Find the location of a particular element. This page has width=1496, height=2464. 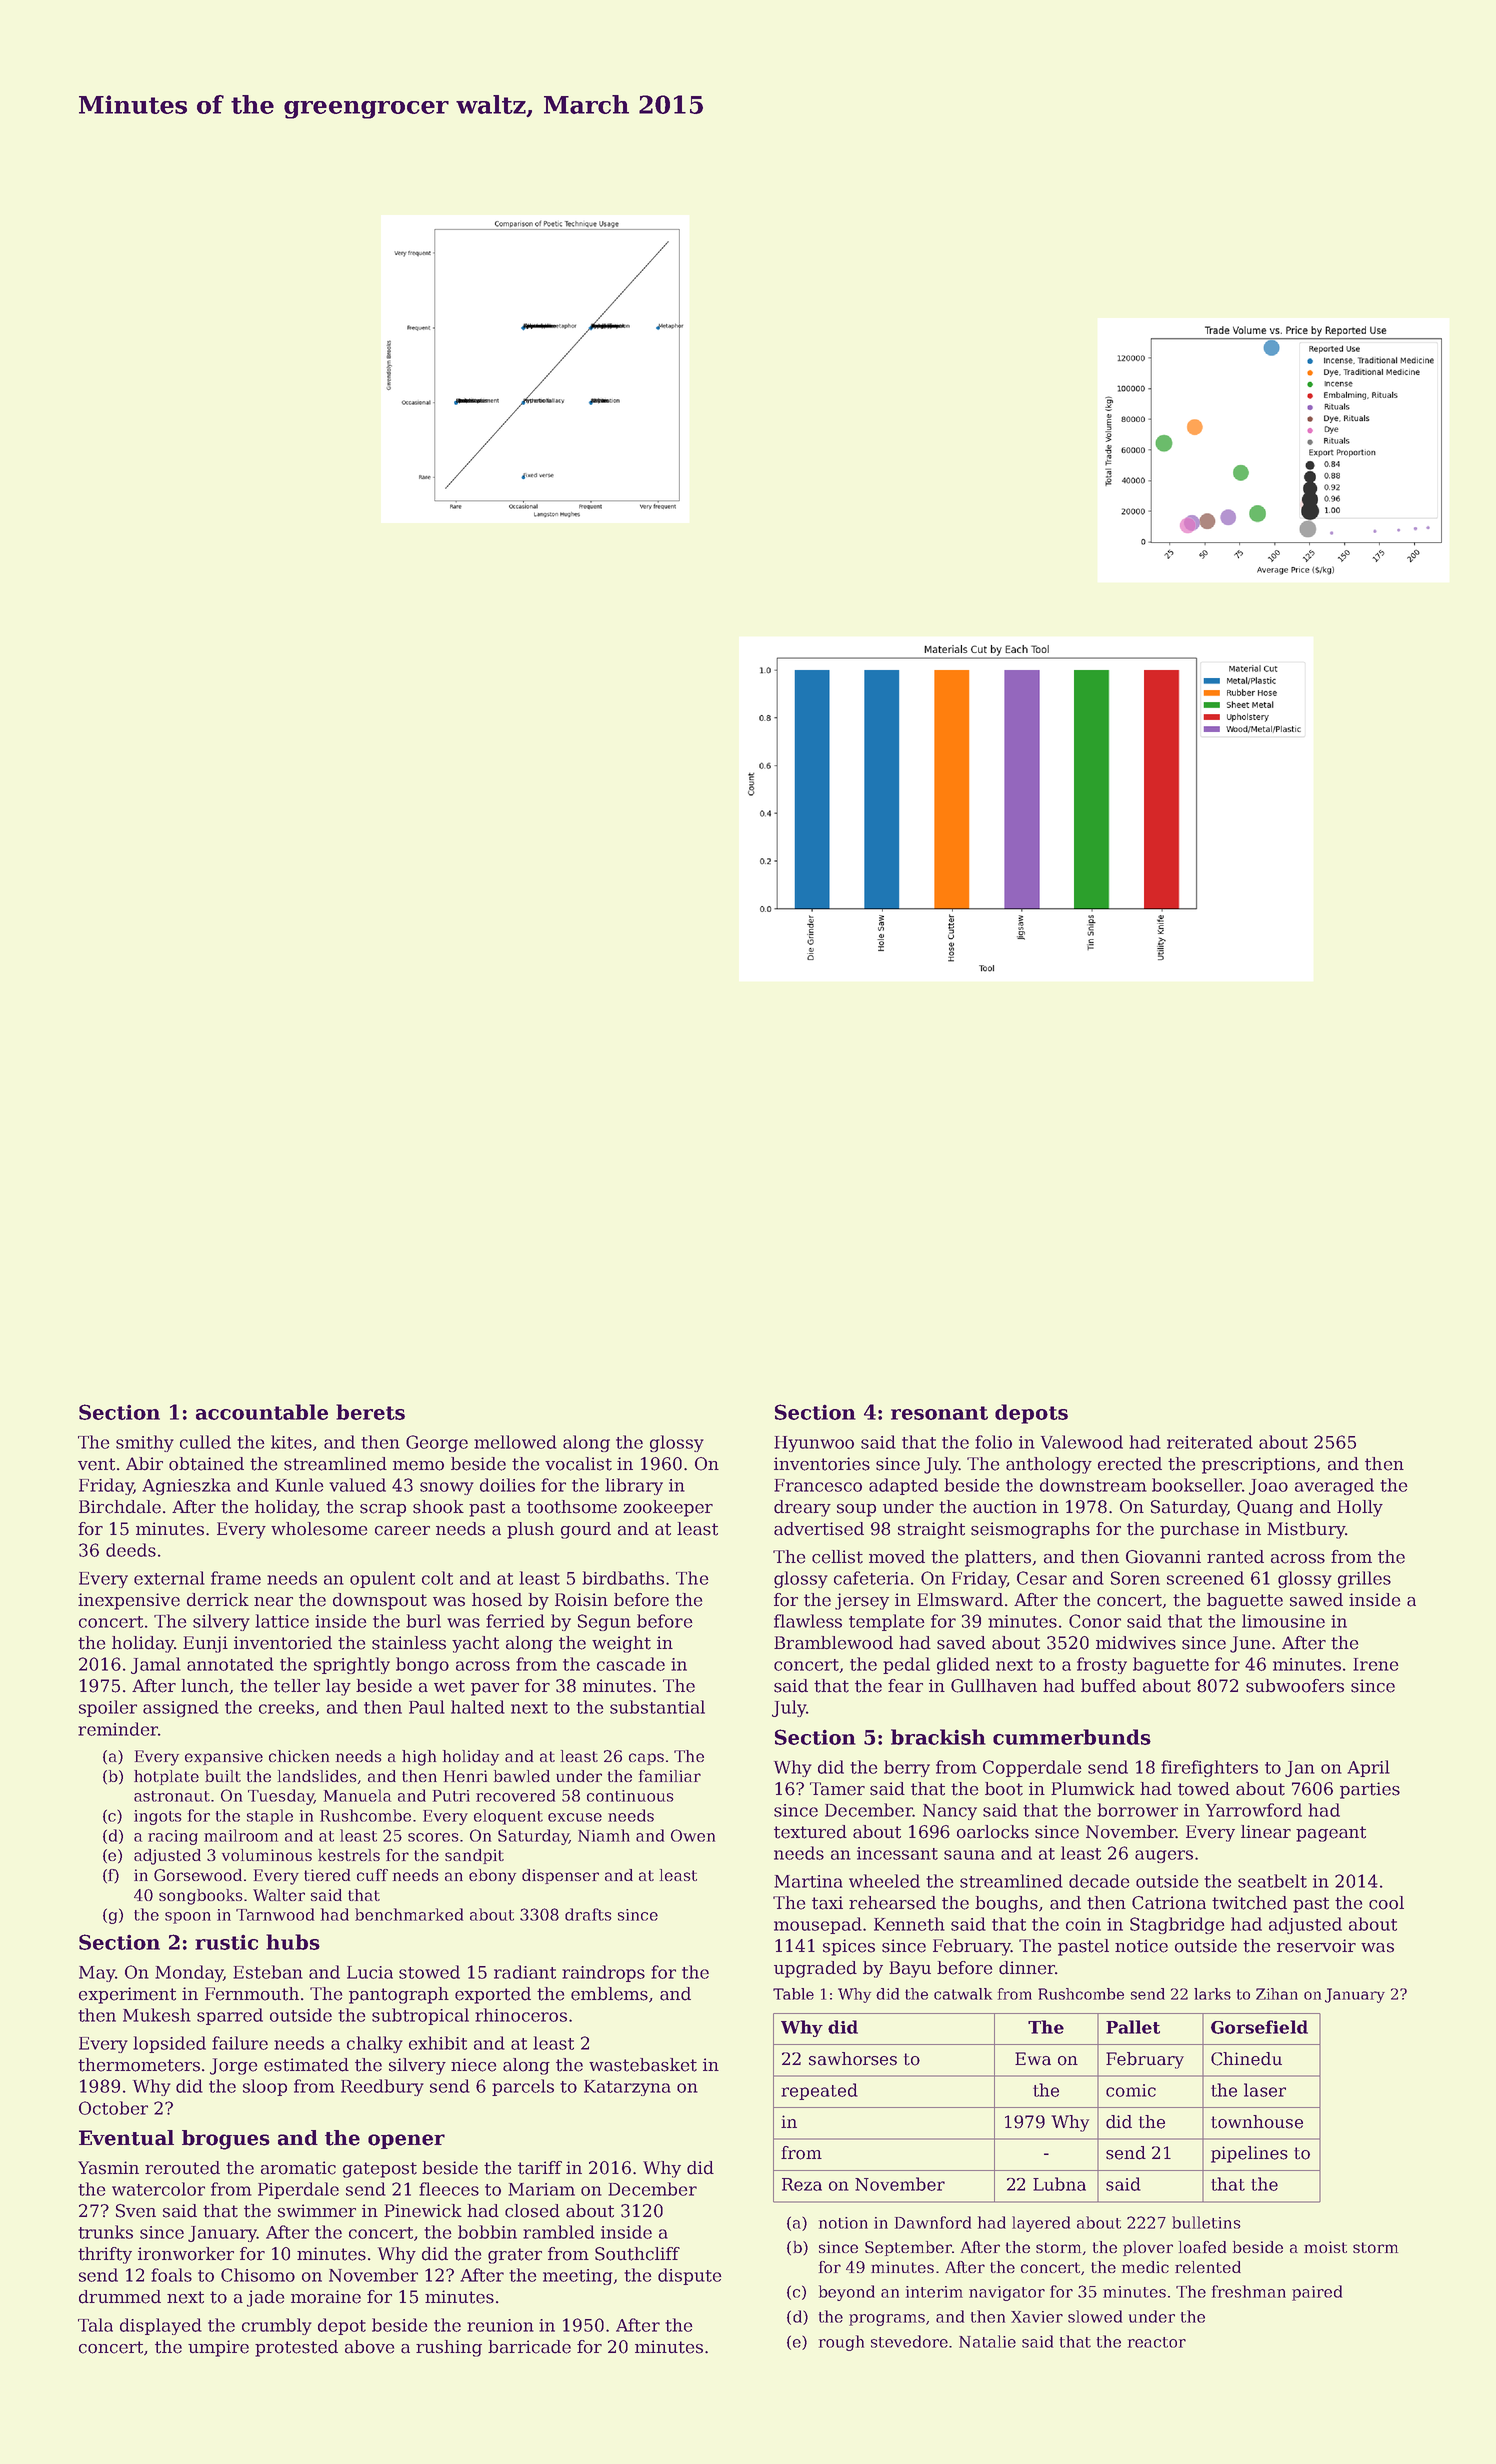

reiterated is located at coordinates (1210, 1442).
